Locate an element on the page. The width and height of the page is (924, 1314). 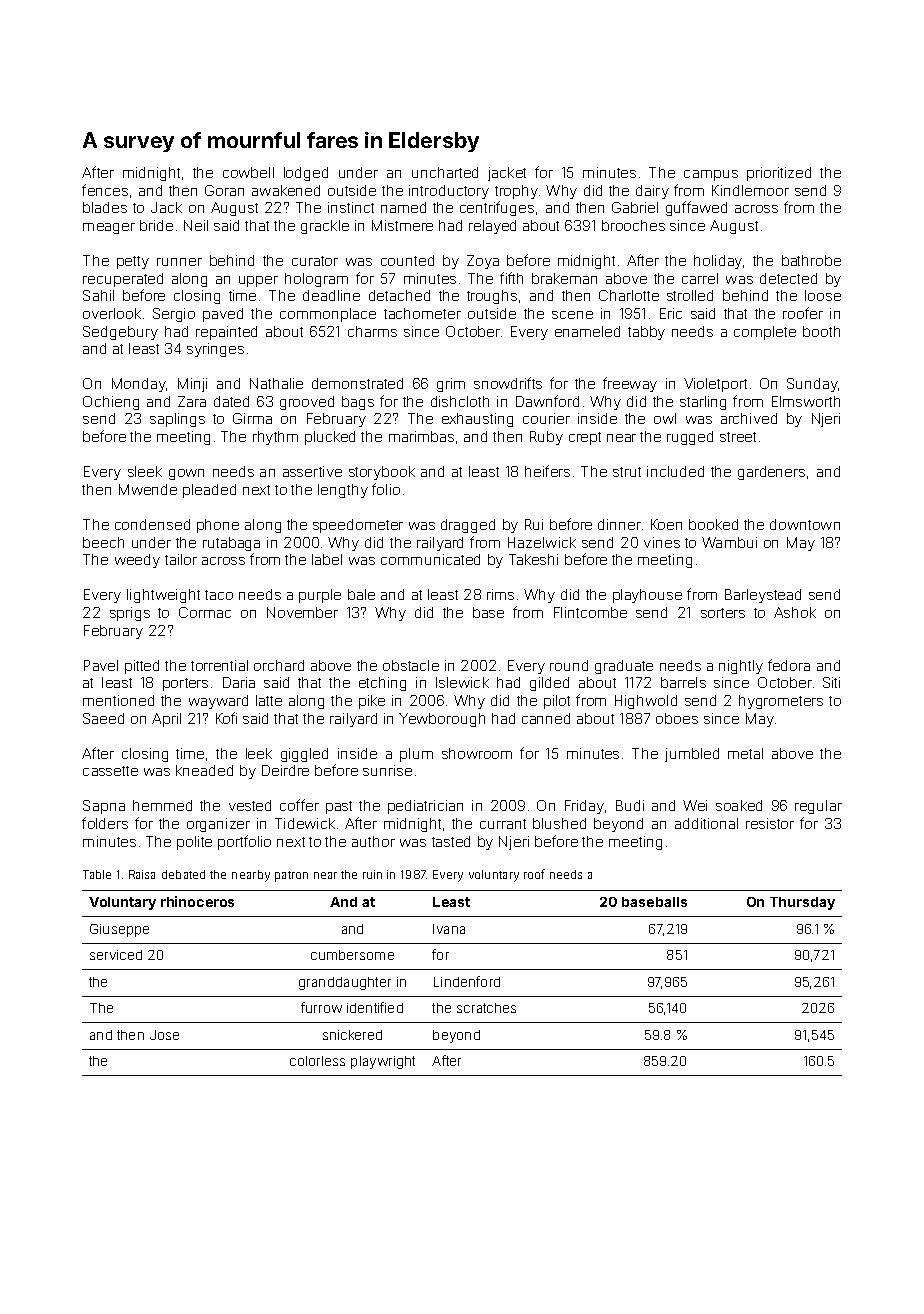
Monday is located at coordinates (139, 385).
